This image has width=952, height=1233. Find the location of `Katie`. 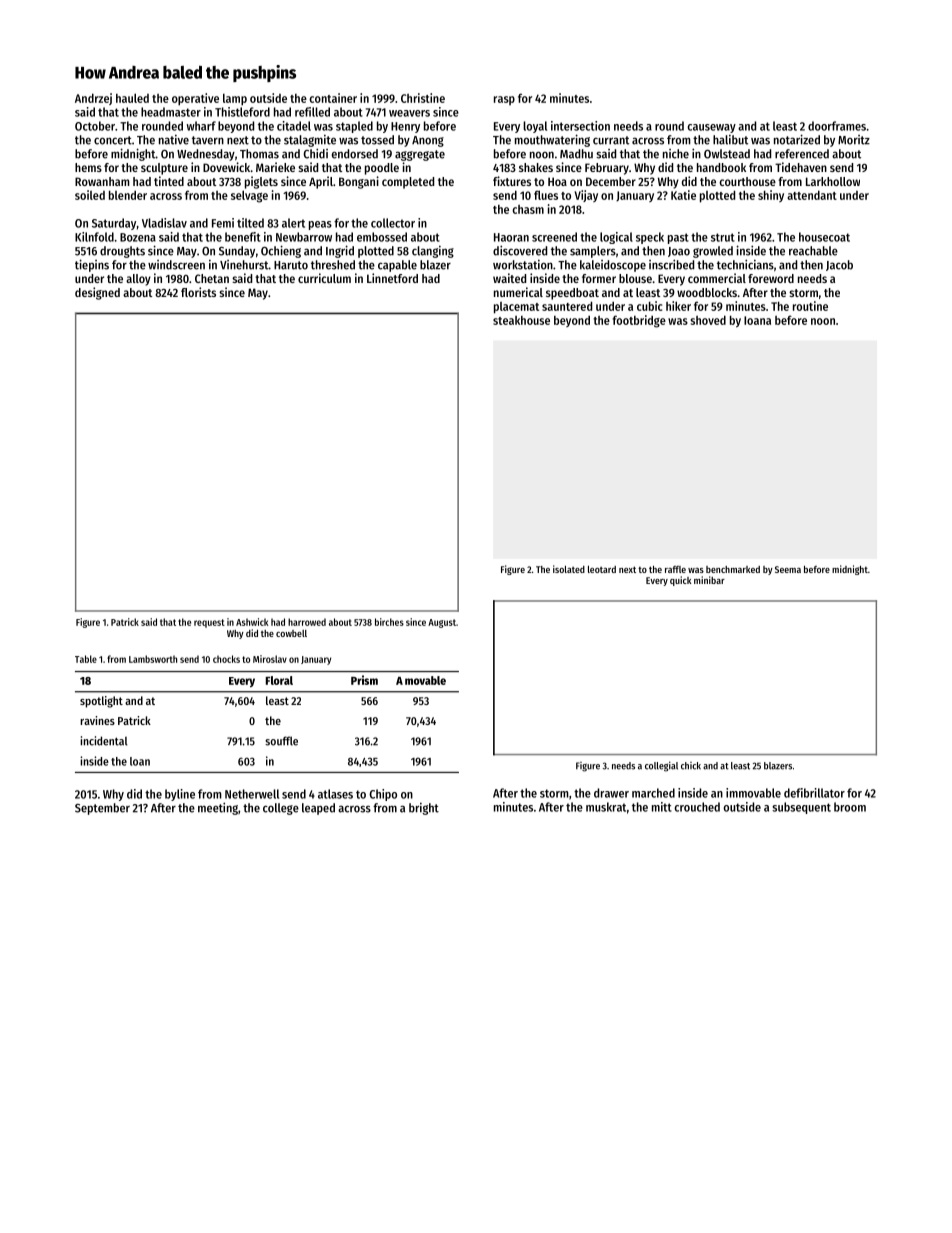

Katie is located at coordinates (683, 195).
